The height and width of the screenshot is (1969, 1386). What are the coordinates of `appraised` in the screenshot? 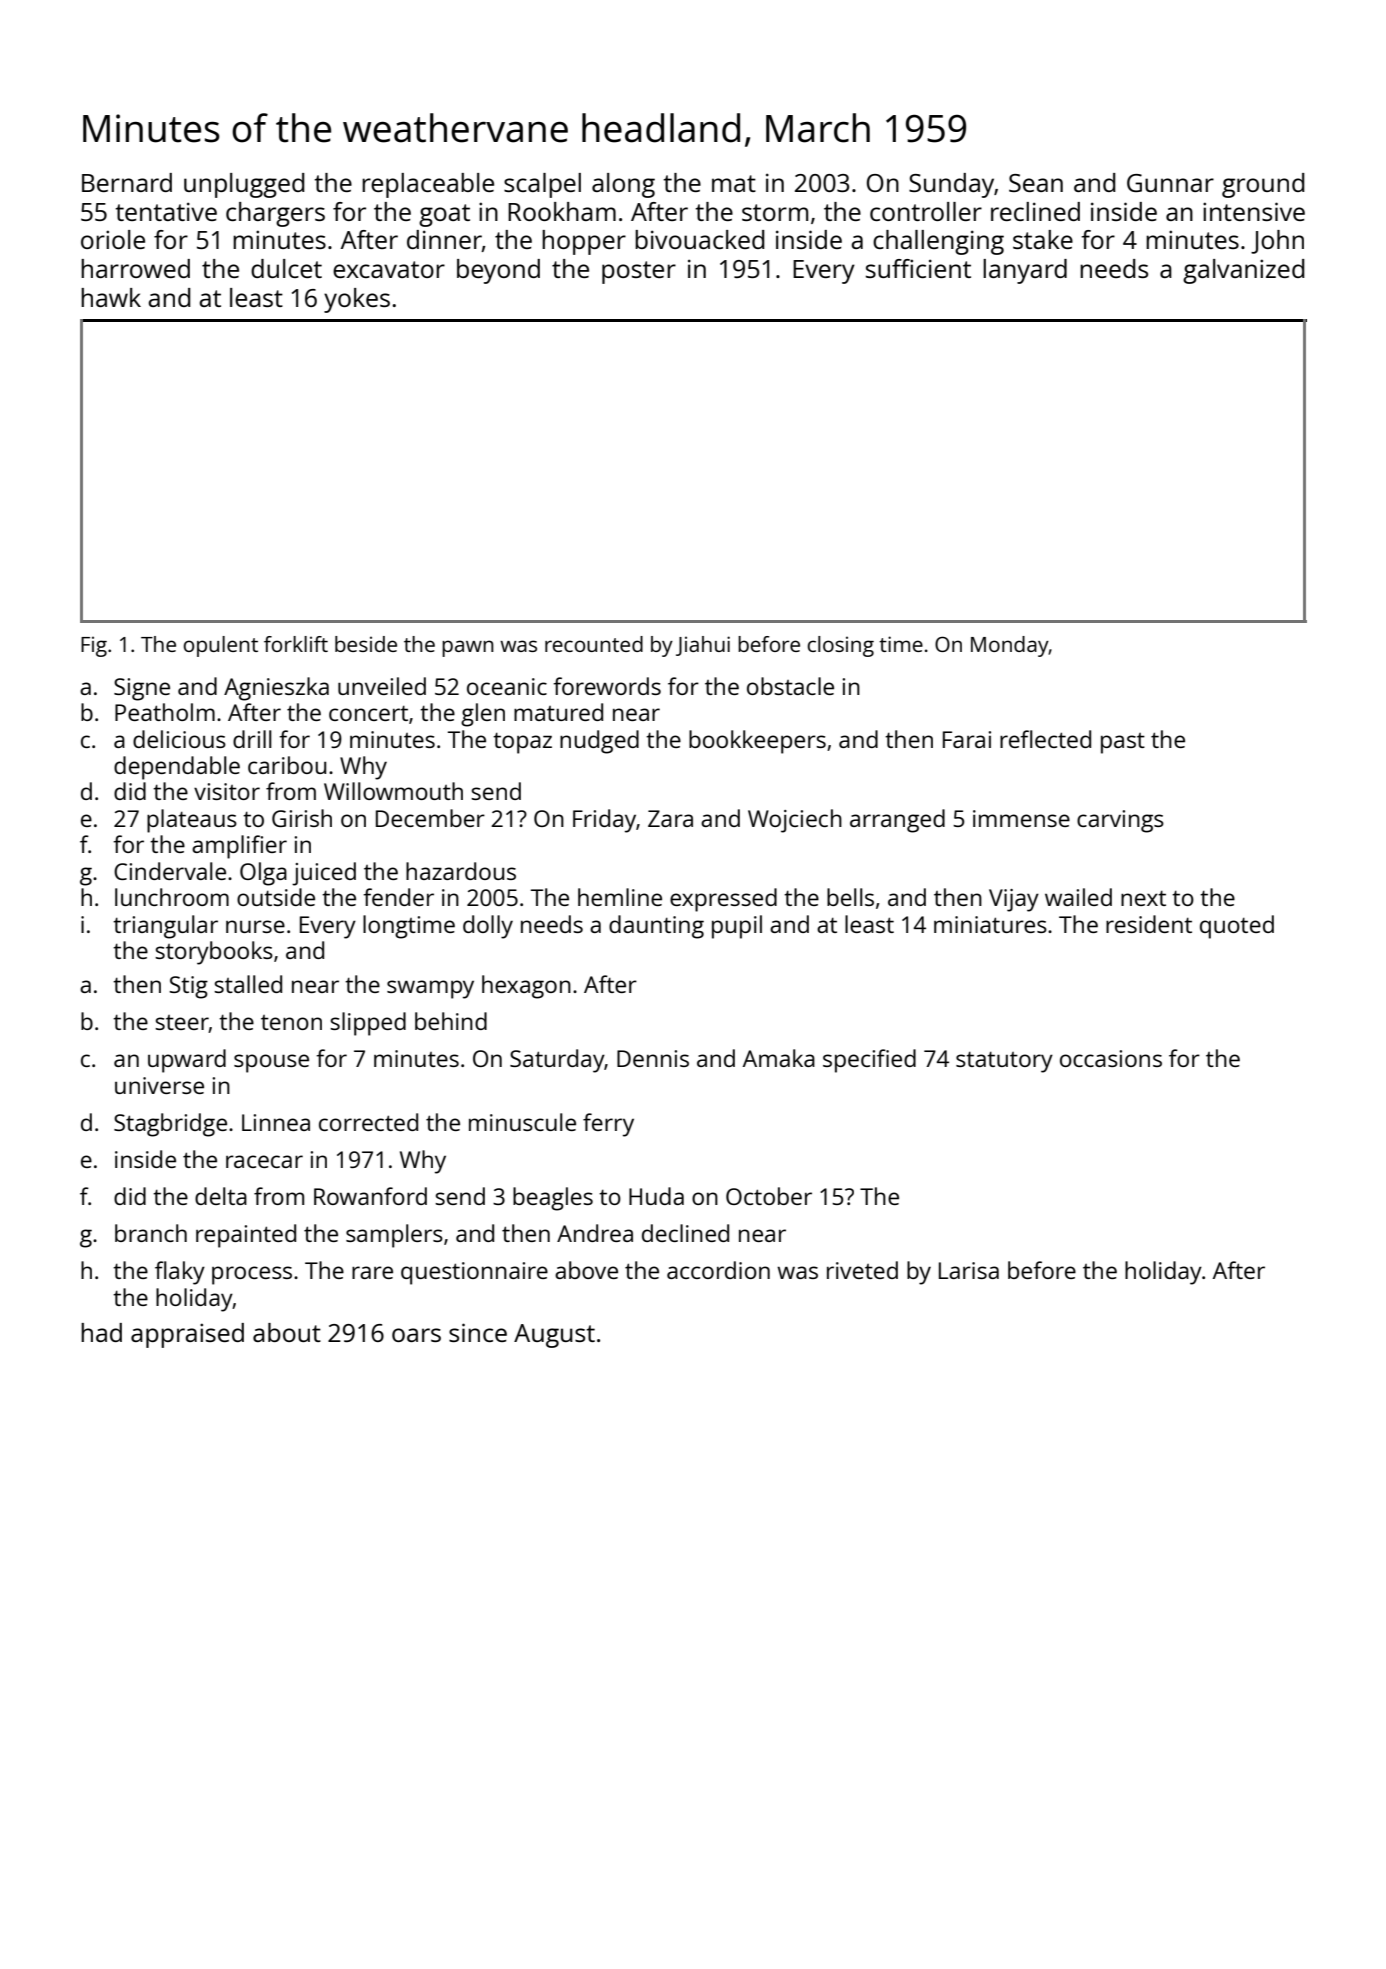 It's located at (187, 1335).
